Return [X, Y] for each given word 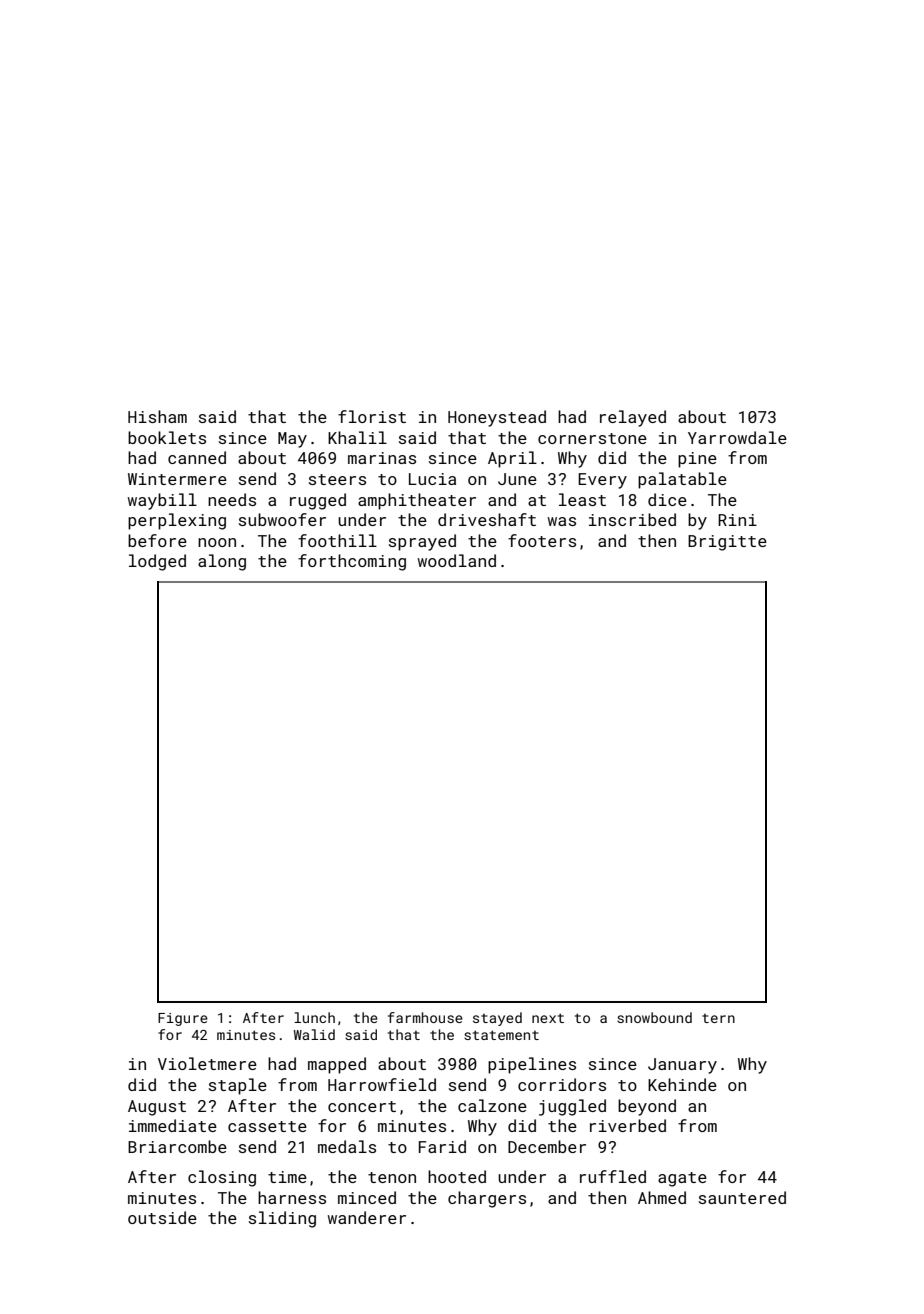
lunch [314, 1017]
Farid [442, 1146]
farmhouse [425, 1017]
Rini [737, 520]
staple [238, 1086]
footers [542, 540]
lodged [157, 562]
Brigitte [727, 543]
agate [682, 1179]
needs [232, 499]
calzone [492, 1105]
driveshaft [487, 519]
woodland [457, 560]
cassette [267, 1126]
